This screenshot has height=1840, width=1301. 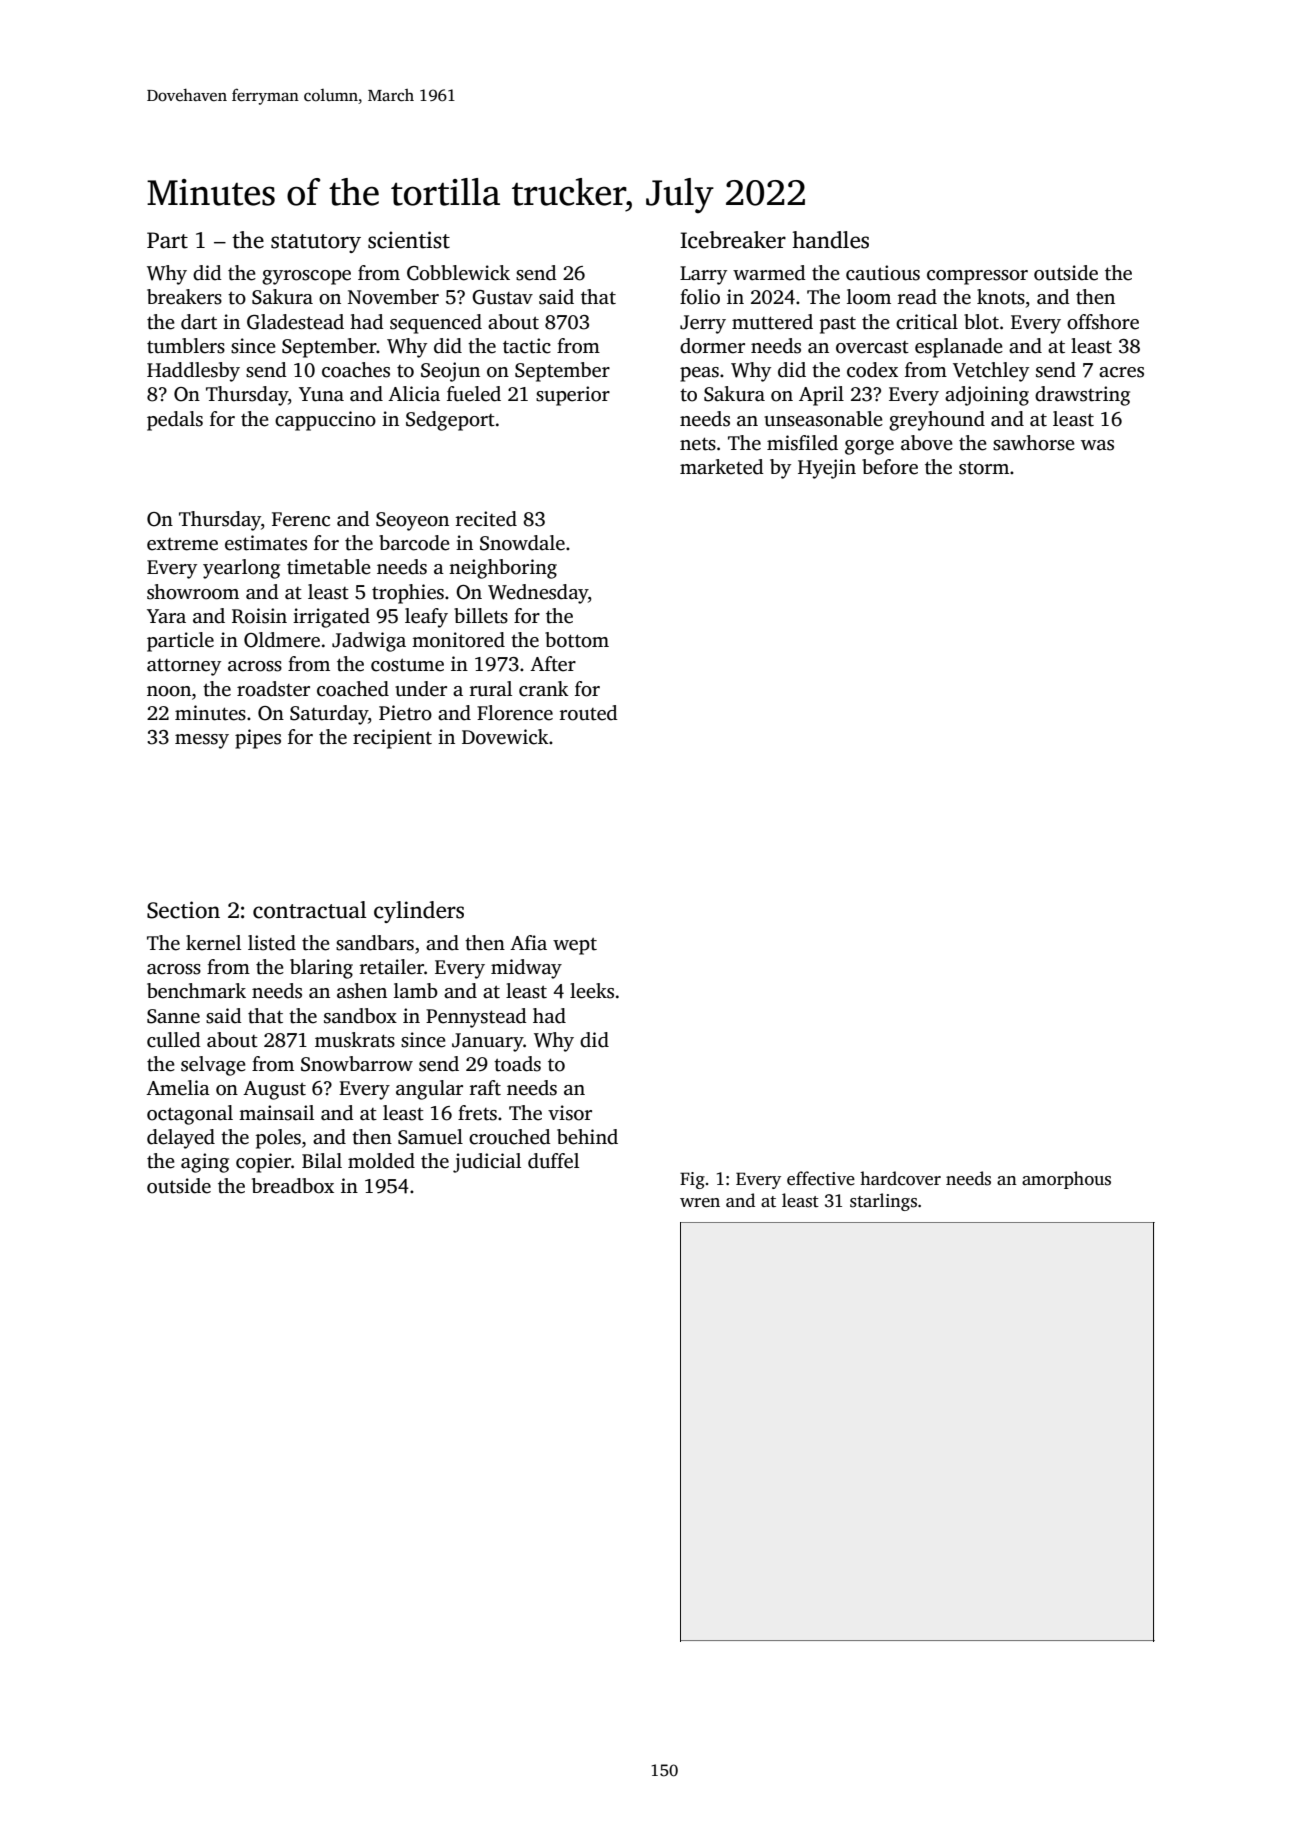 What do you see at coordinates (409, 240) in the screenshot?
I see `scientist` at bounding box center [409, 240].
